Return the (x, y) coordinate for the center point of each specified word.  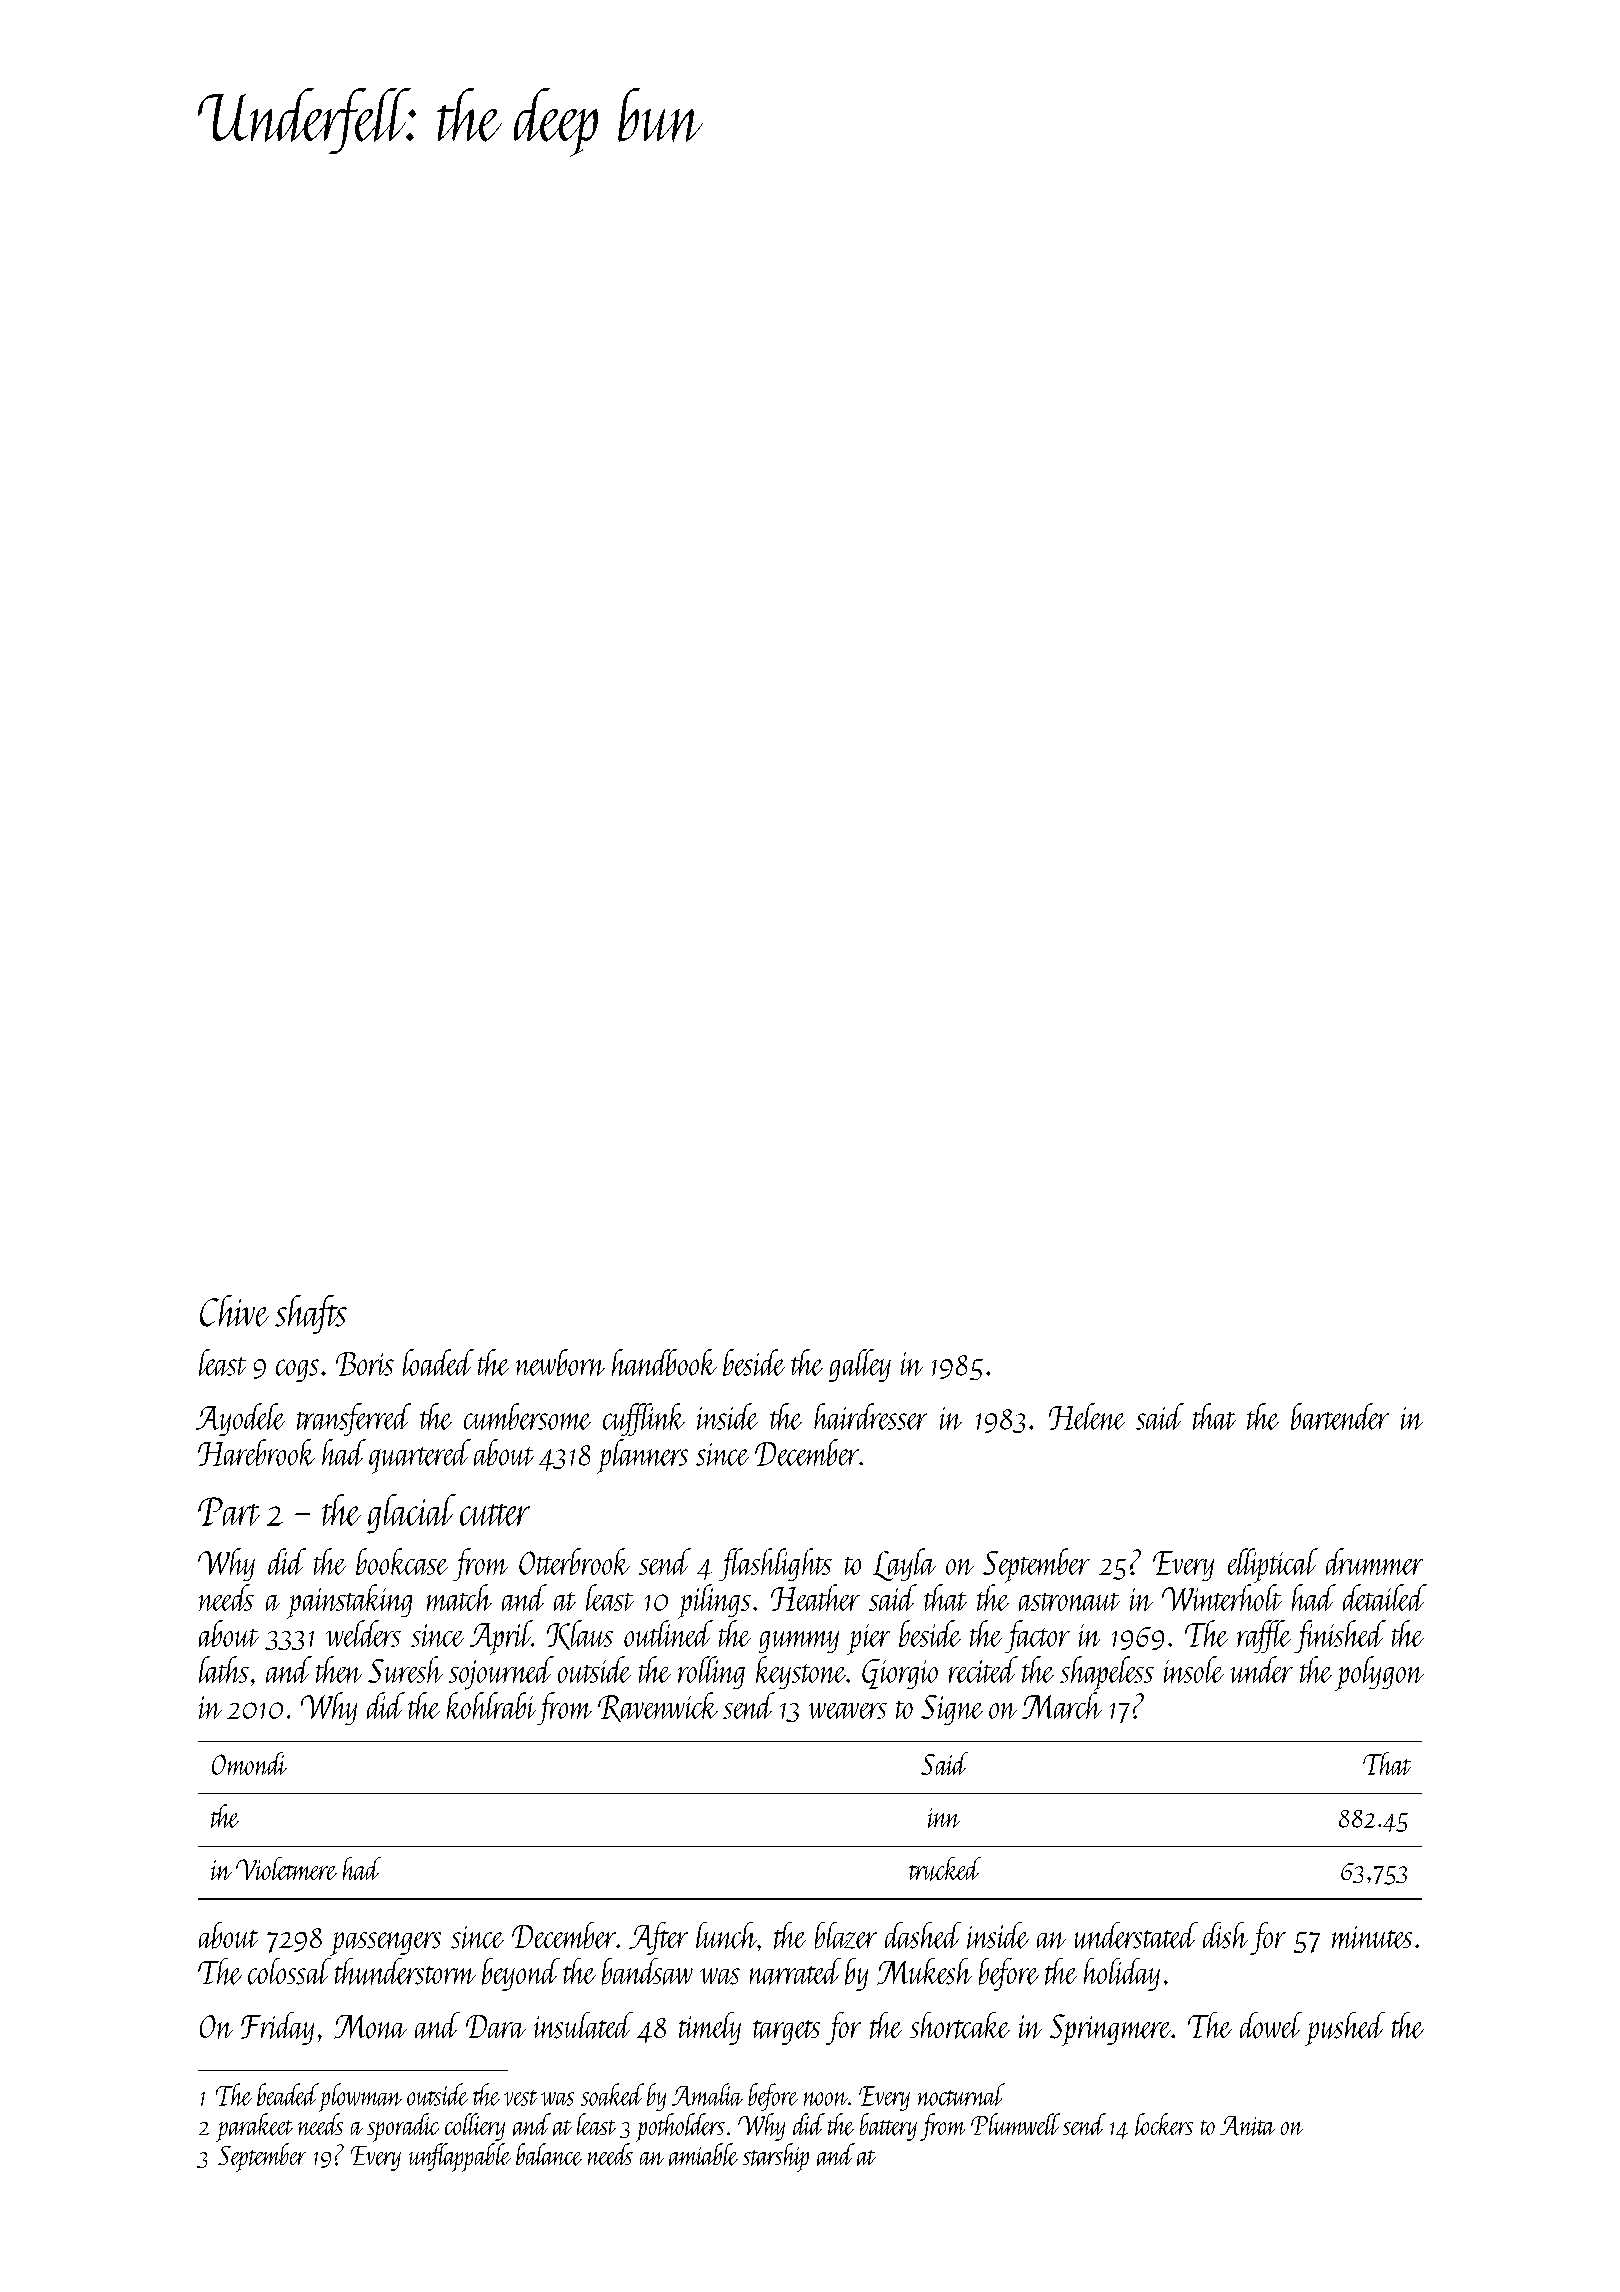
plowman (360, 2097)
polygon (1379, 1673)
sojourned (501, 1673)
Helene (1087, 1416)
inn (944, 1818)
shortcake (960, 2025)
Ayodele (240, 1419)
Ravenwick (658, 1707)
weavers (848, 1711)
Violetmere (286, 1868)
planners (642, 1456)
